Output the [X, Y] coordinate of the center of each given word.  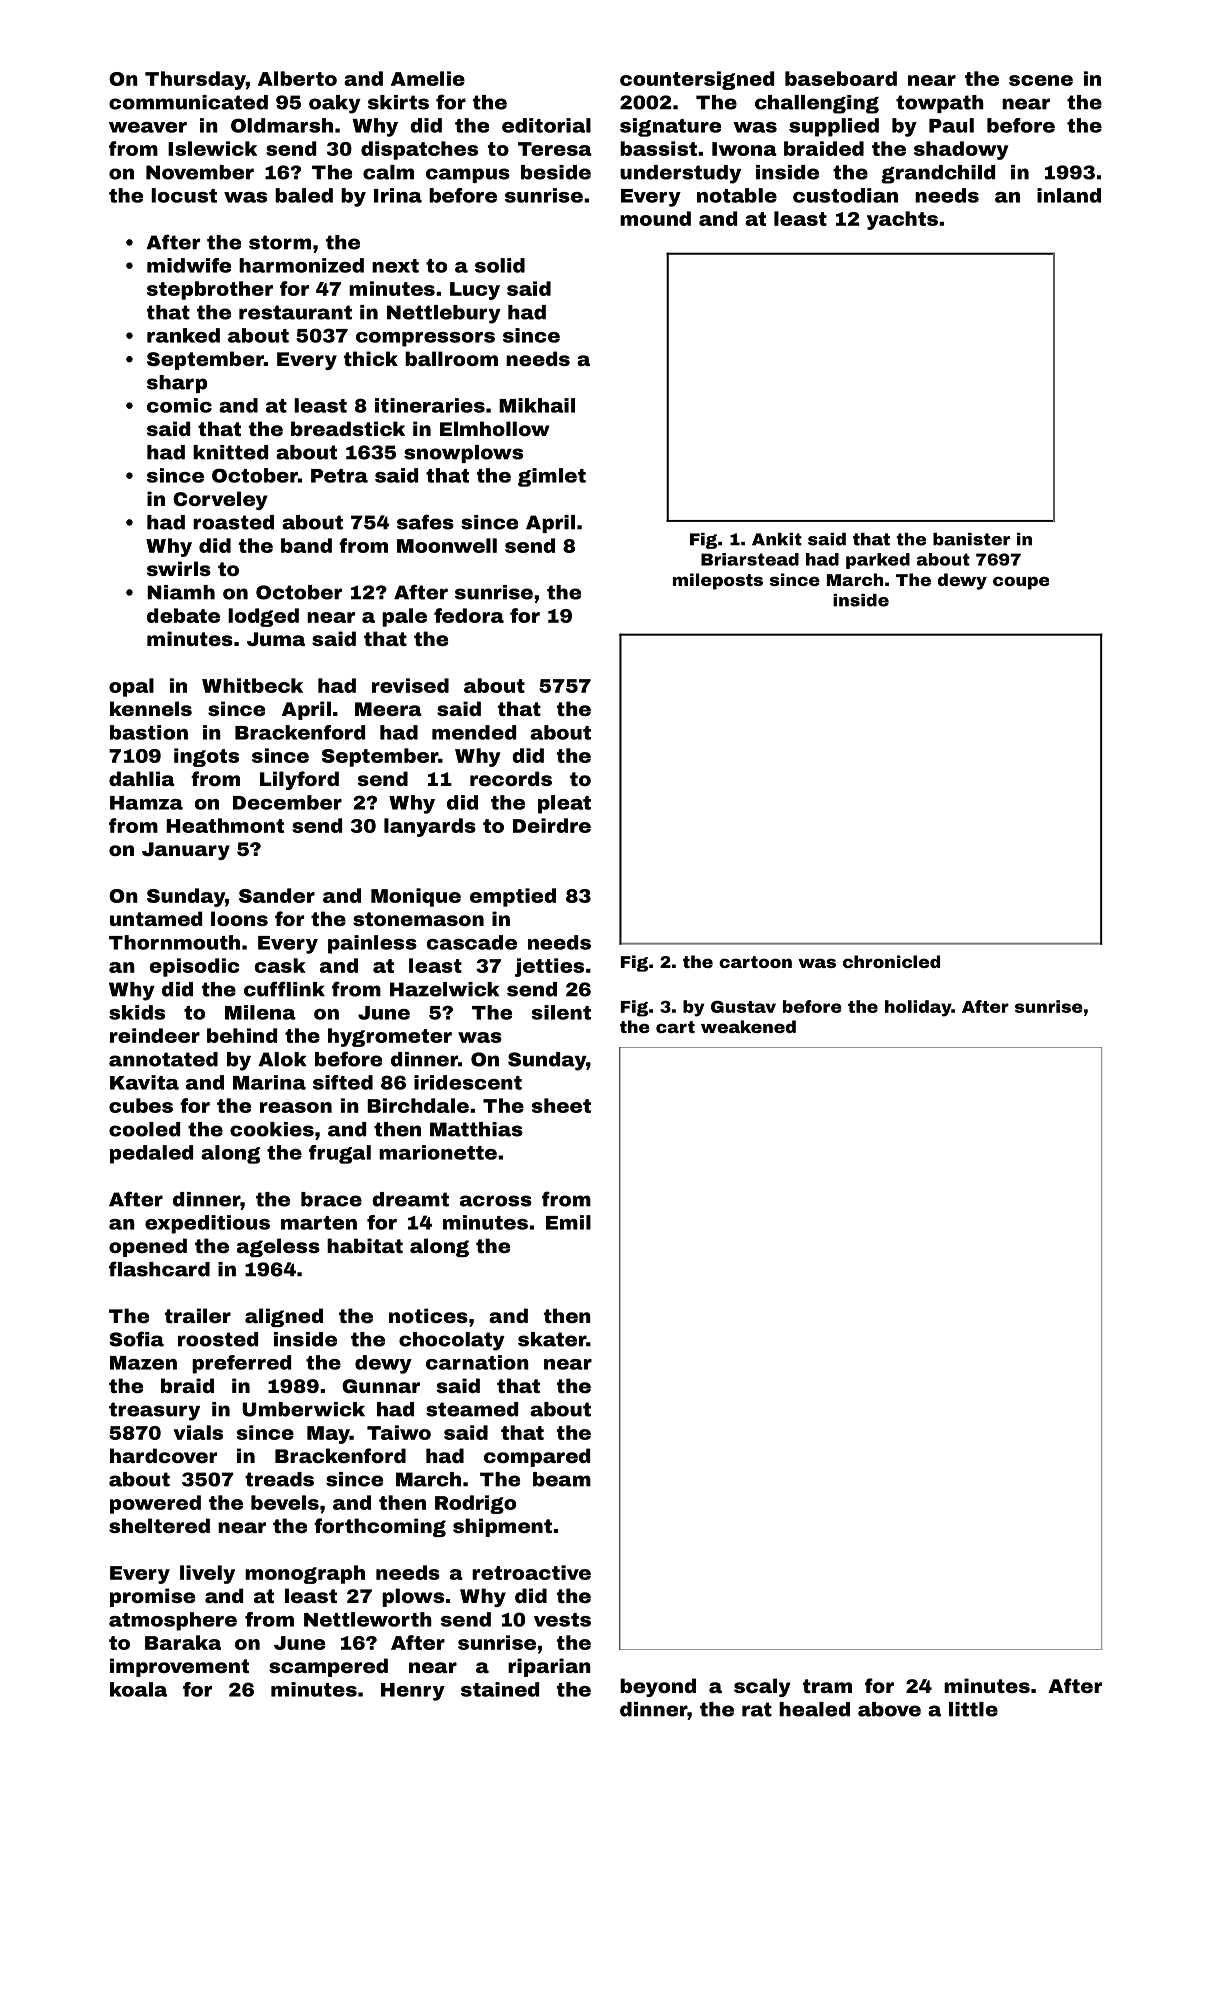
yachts [902, 220]
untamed [156, 918]
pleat [564, 804]
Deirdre [552, 825]
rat [757, 1709]
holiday [918, 1008]
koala [138, 1689]
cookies [272, 1129]
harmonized [301, 265]
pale [404, 617]
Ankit [777, 539]
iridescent [468, 1082]
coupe [1021, 583]
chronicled [891, 961]
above [889, 1709]
